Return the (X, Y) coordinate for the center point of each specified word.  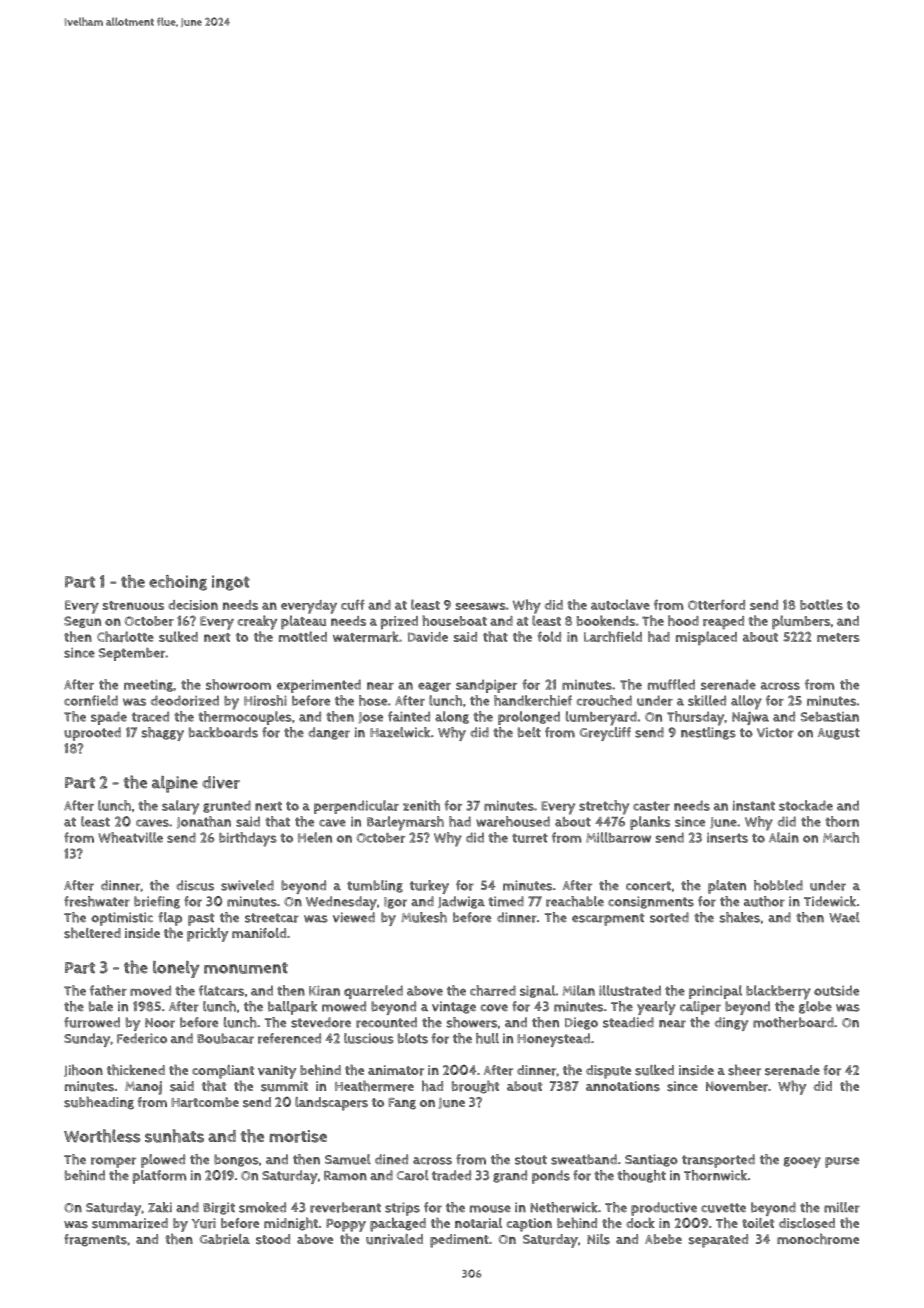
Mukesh (424, 917)
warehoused (513, 821)
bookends (606, 620)
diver (221, 782)
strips (402, 1209)
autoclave (620, 604)
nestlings (708, 733)
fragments (95, 1240)
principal (715, 992)
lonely (176, 969)
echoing (178, 583)
